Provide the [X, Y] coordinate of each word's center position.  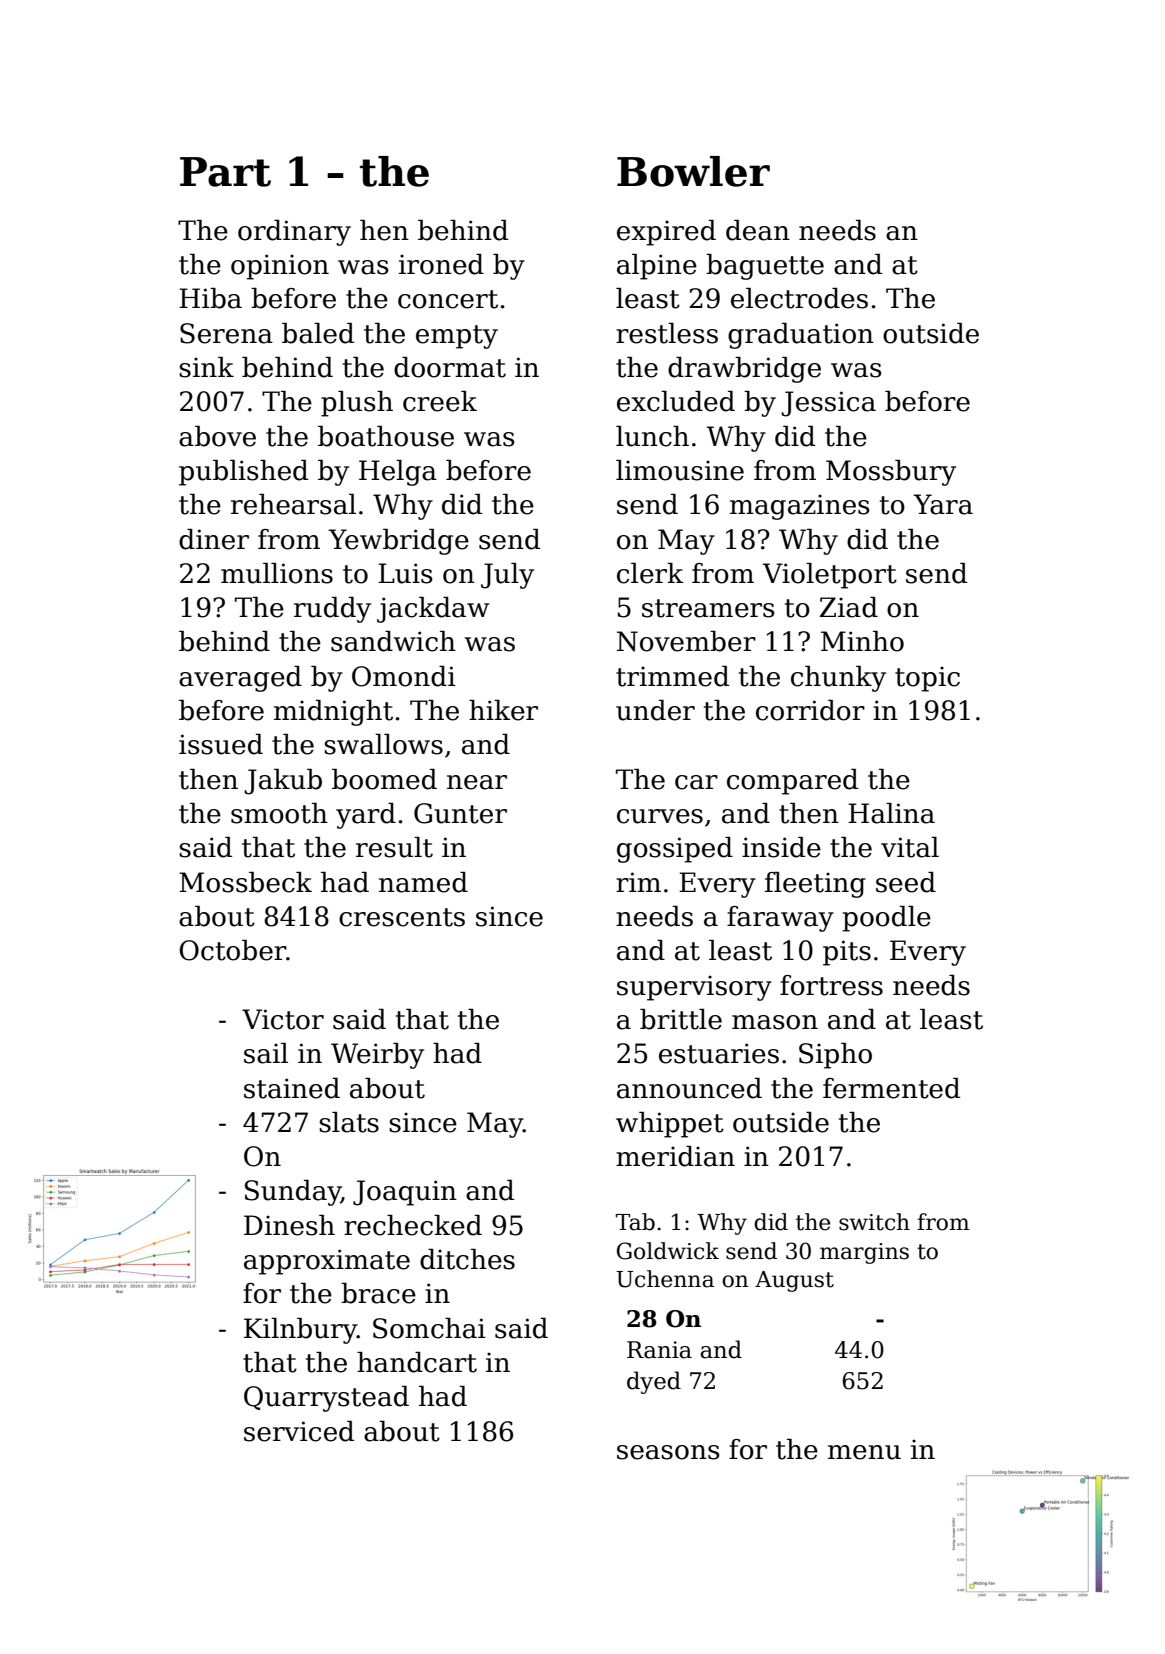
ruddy [332, 610]
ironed [441, 264]
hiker [503, 710]
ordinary [294, 233]
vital [910, 847]
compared [792, 782]
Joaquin [405, 1193]
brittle [681, 1019]
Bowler [693, 171]
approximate [327, 1262]
